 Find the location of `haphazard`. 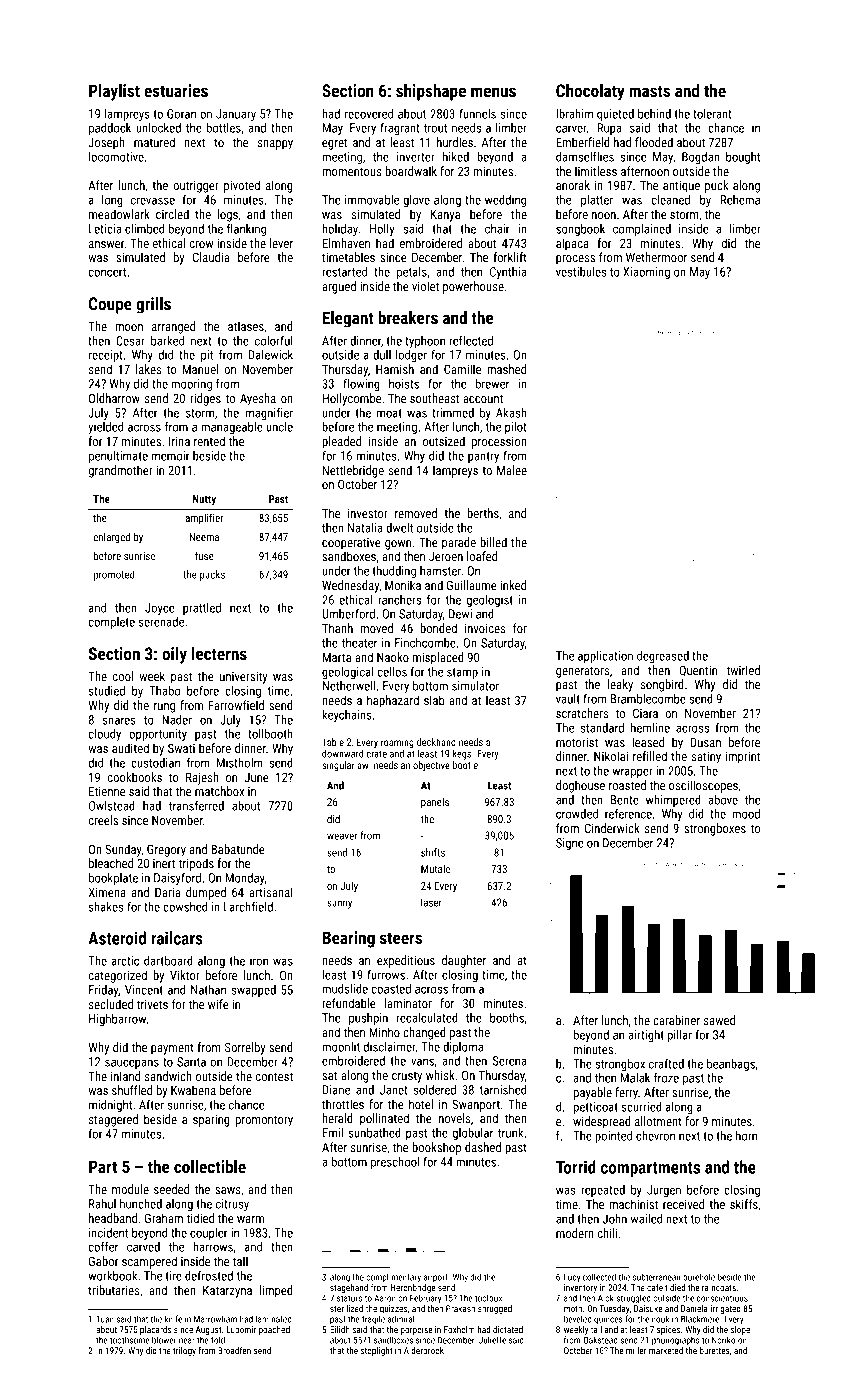

haphazard is located at coordinates (393, 701).
